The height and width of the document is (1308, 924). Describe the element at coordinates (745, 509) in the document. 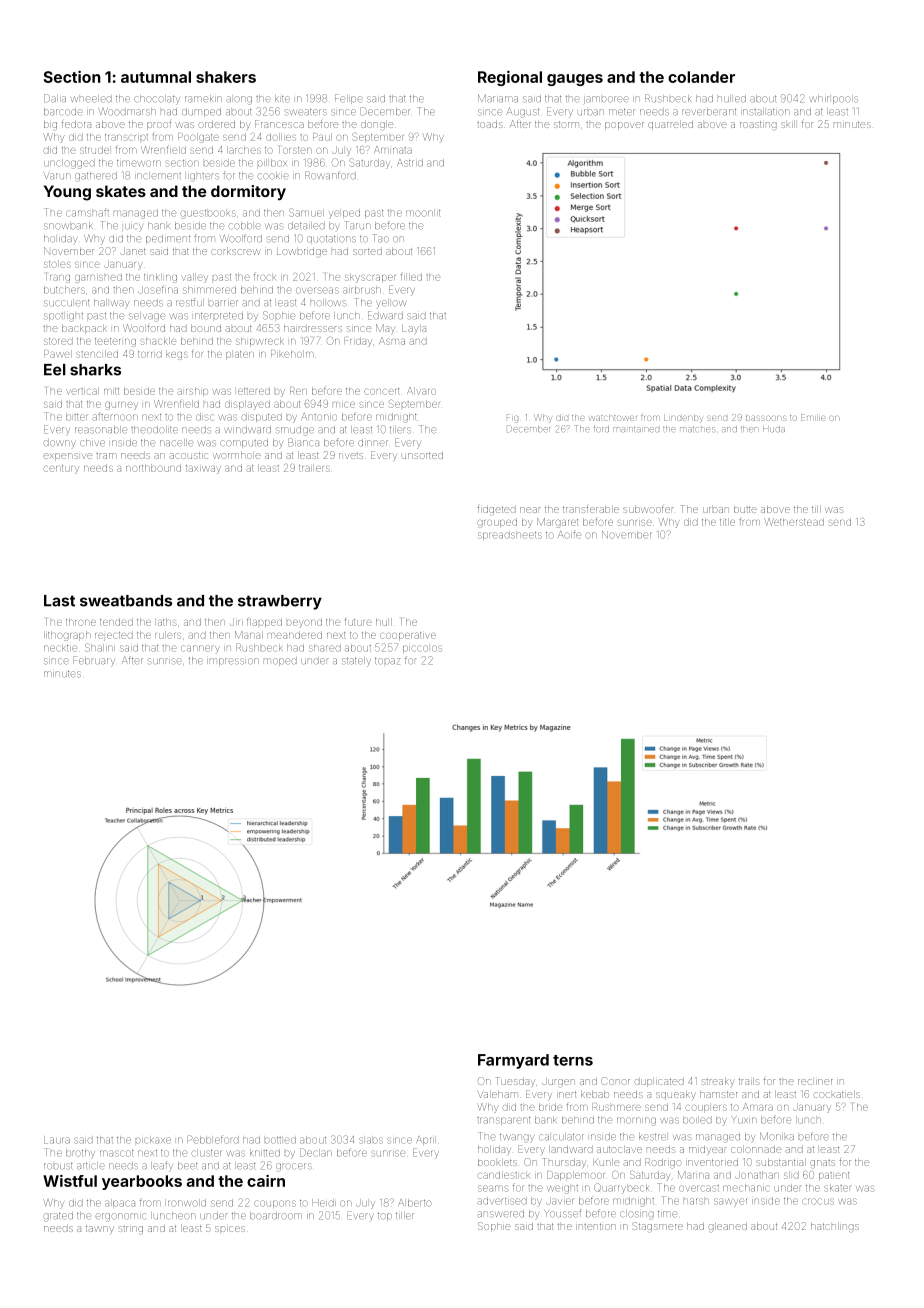

I see `butte` at that location.
